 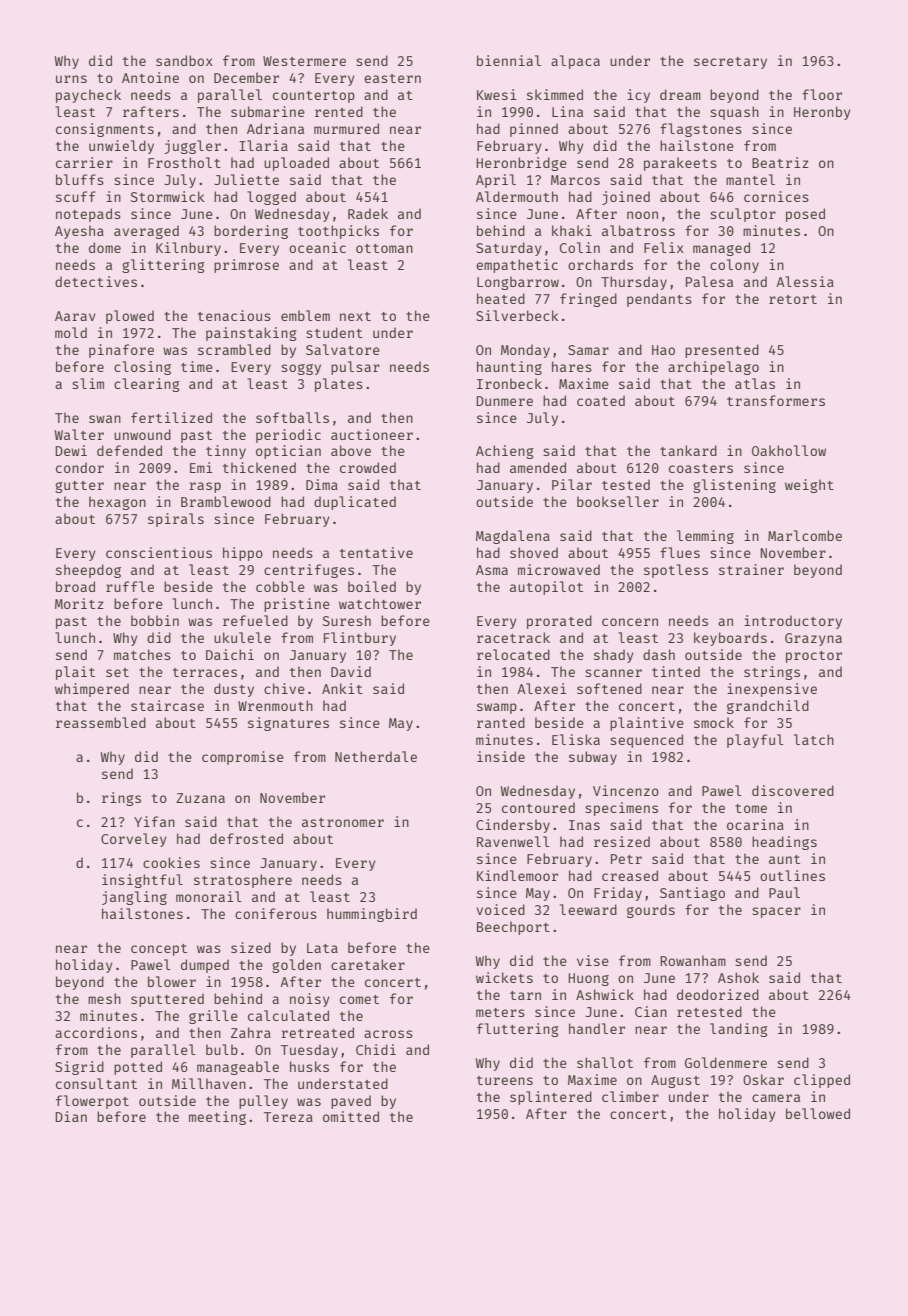 I want to click on presented, so click(x=722, y=351).
